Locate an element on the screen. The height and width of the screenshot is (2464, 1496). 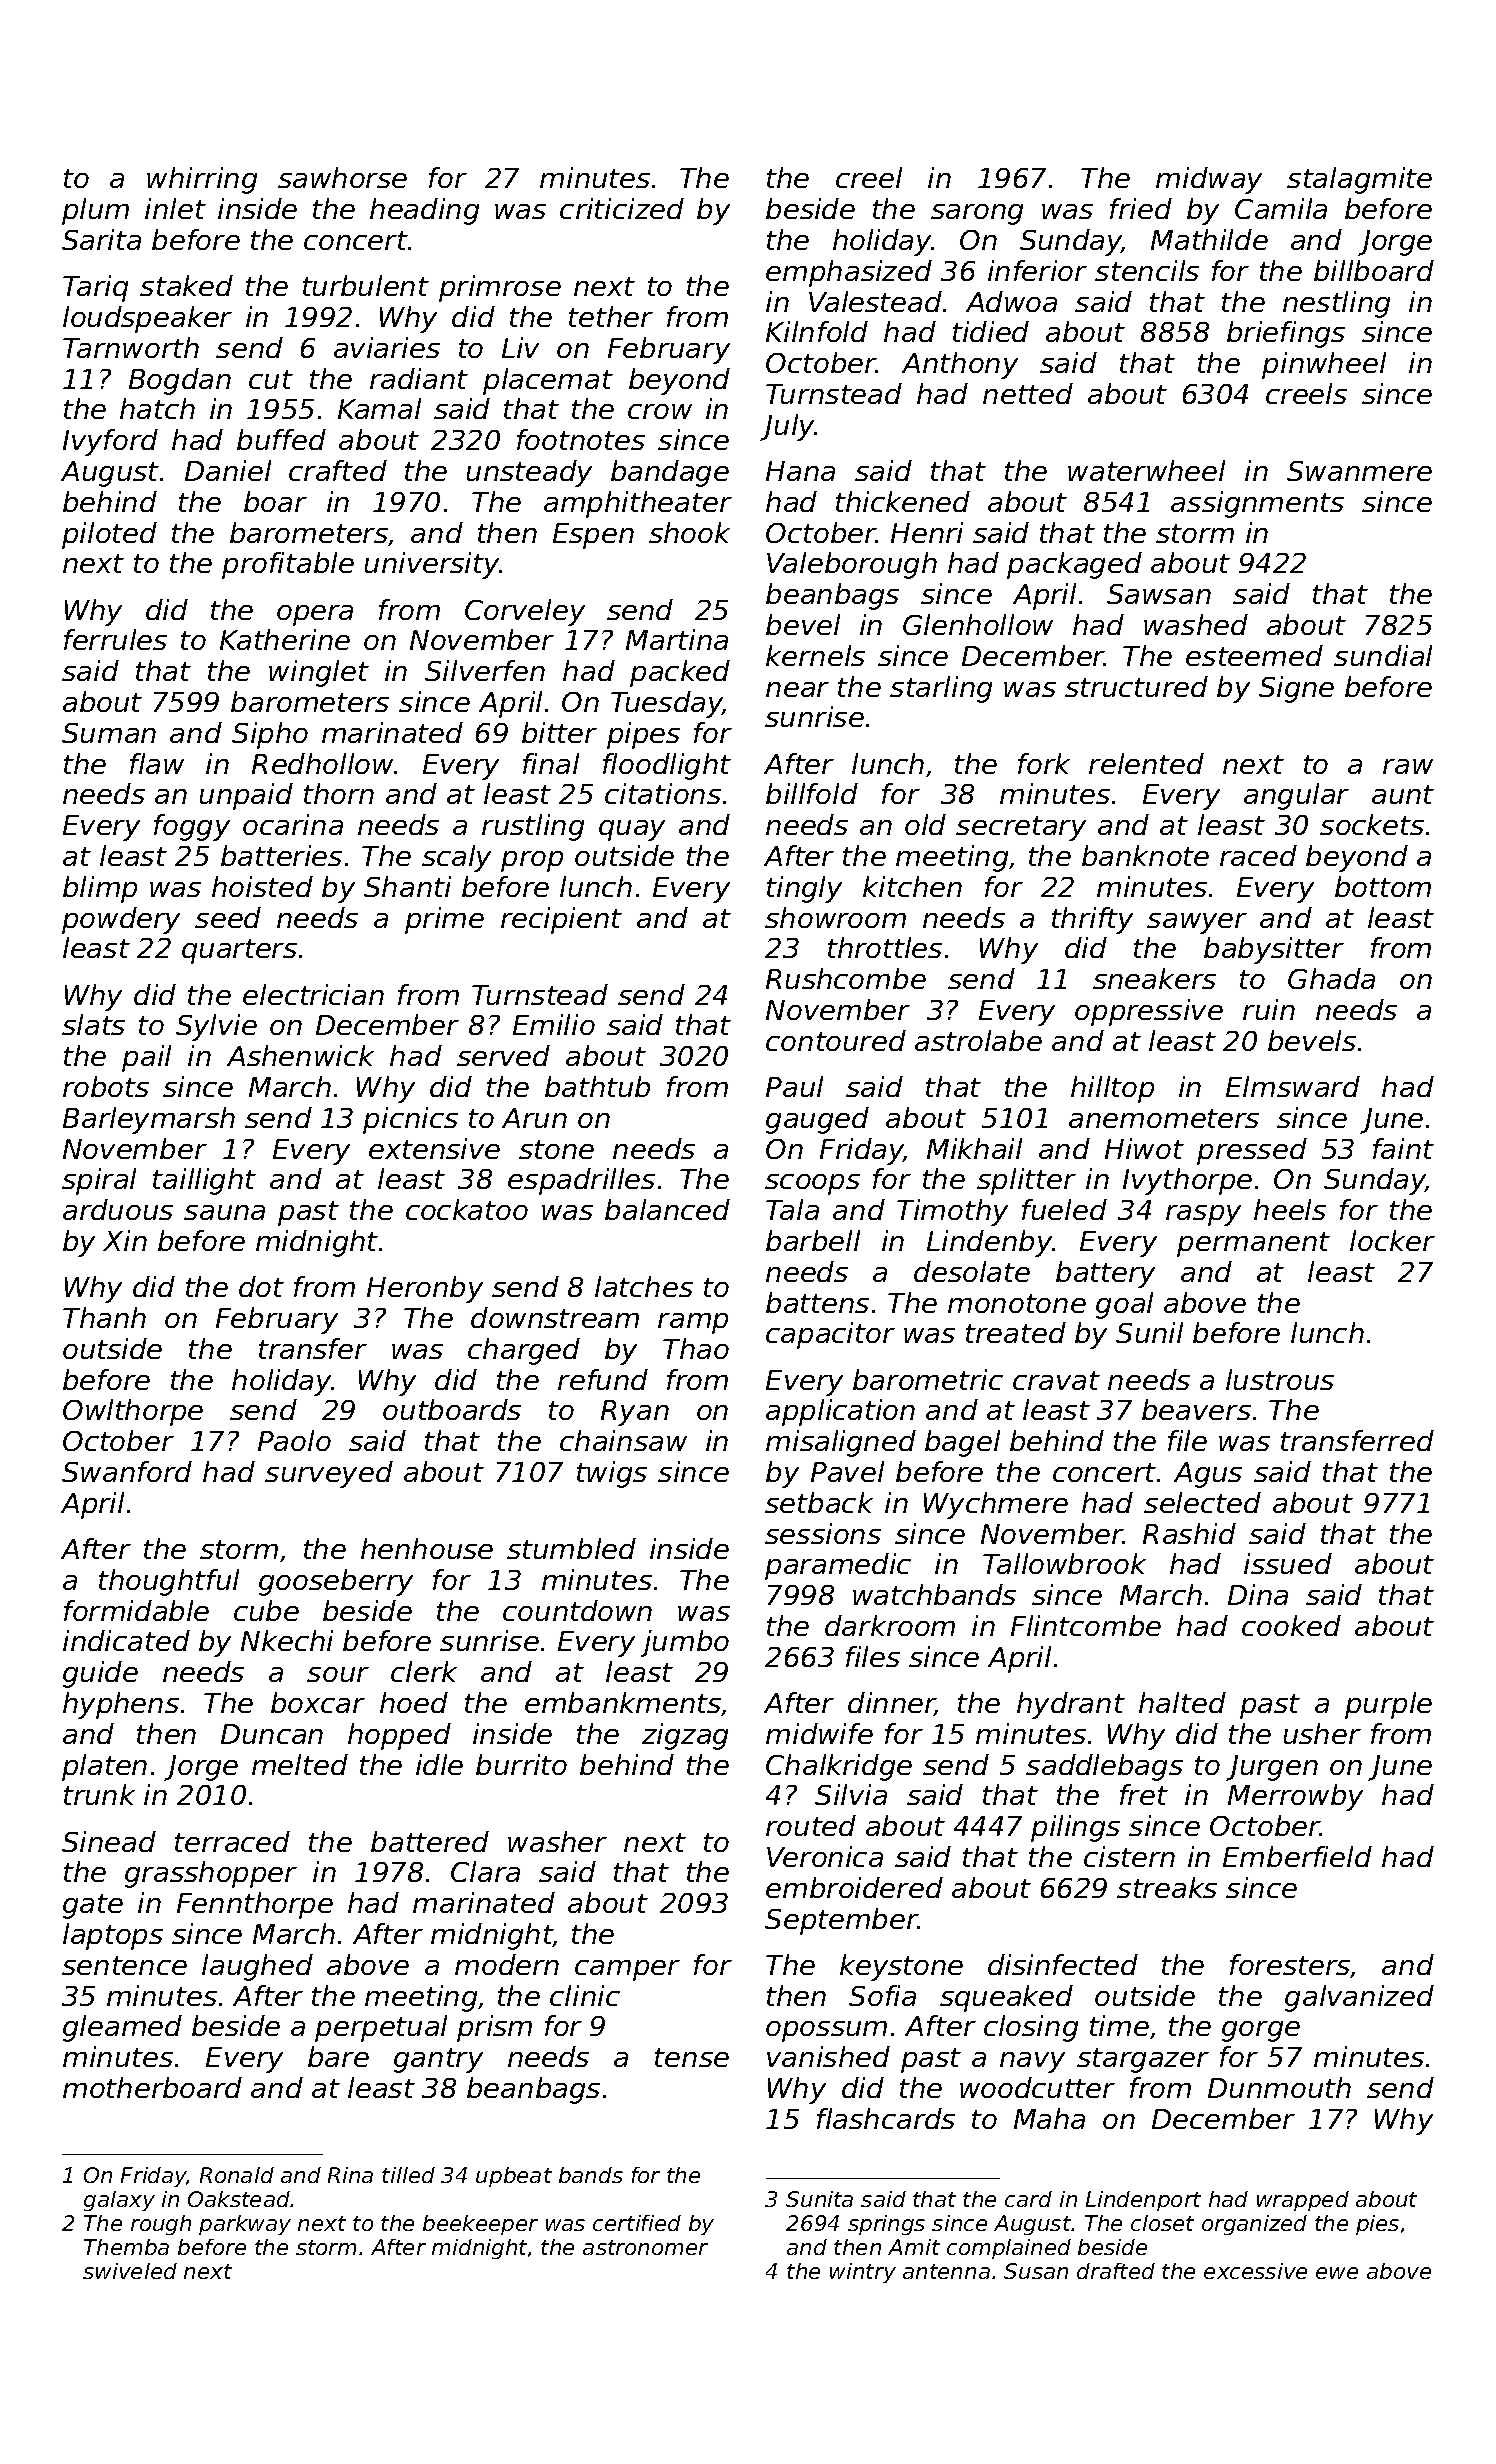
parkway is located at coordinates (245, 2225).
